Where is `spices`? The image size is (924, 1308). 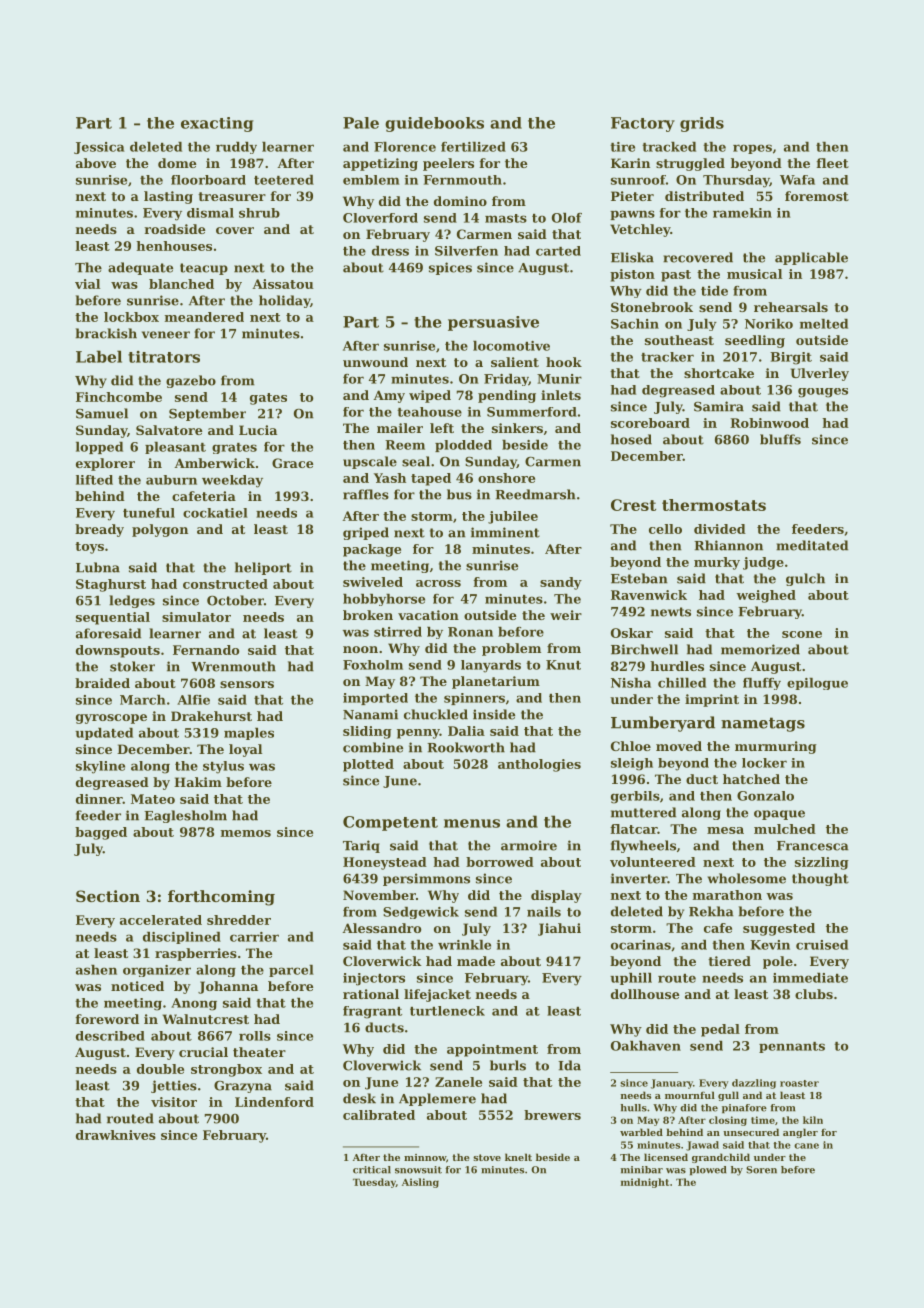 spices is located at coordinates (450, 268).
